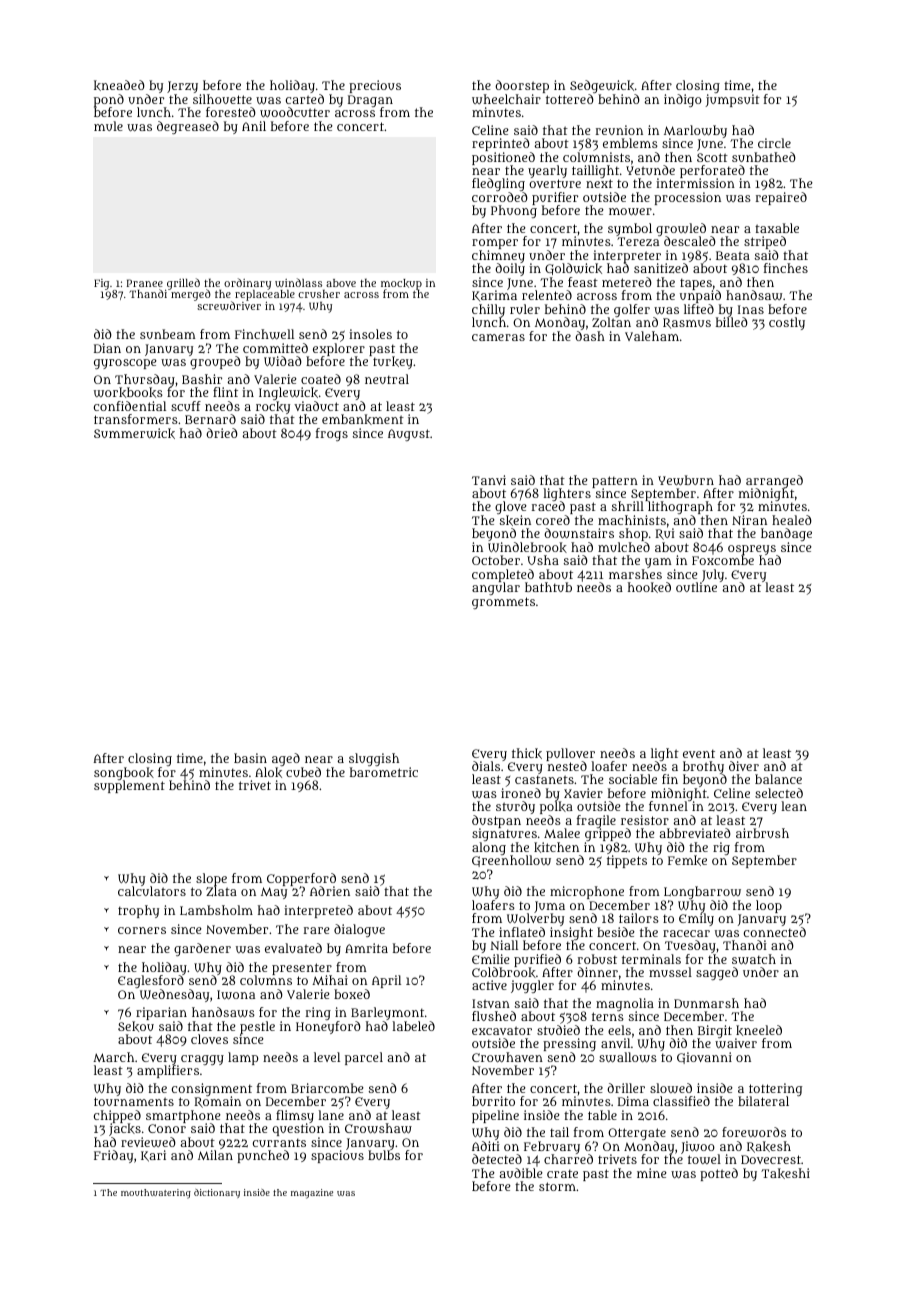 Image resolution: width=908 pixels, height=1316 pixels. What do you see at coordinates (602, 86) in the image?
I see `Sedgewick` at bounding box center [602, 86].
